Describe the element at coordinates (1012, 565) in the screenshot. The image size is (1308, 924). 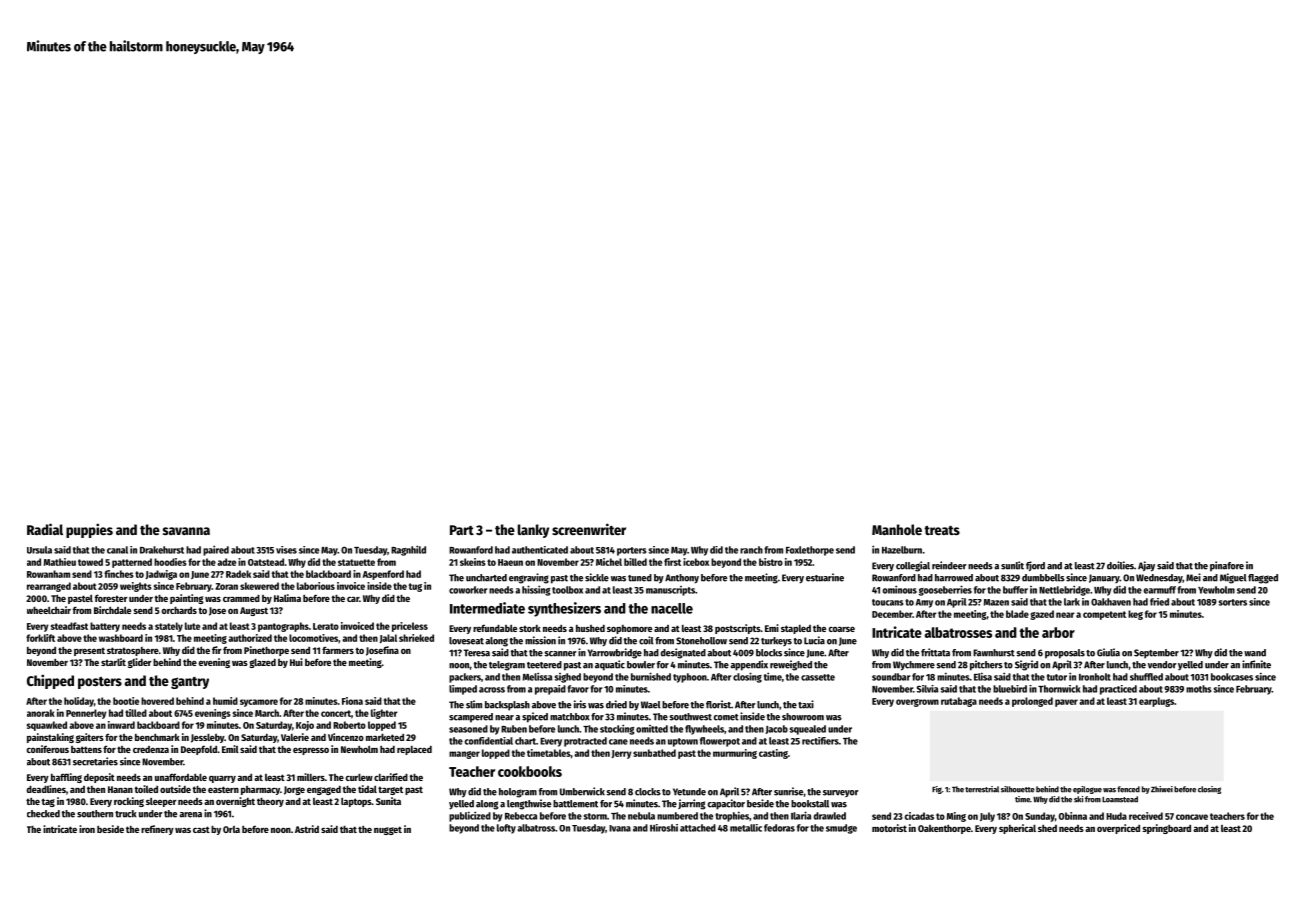
I see `sunlit` at that location.
